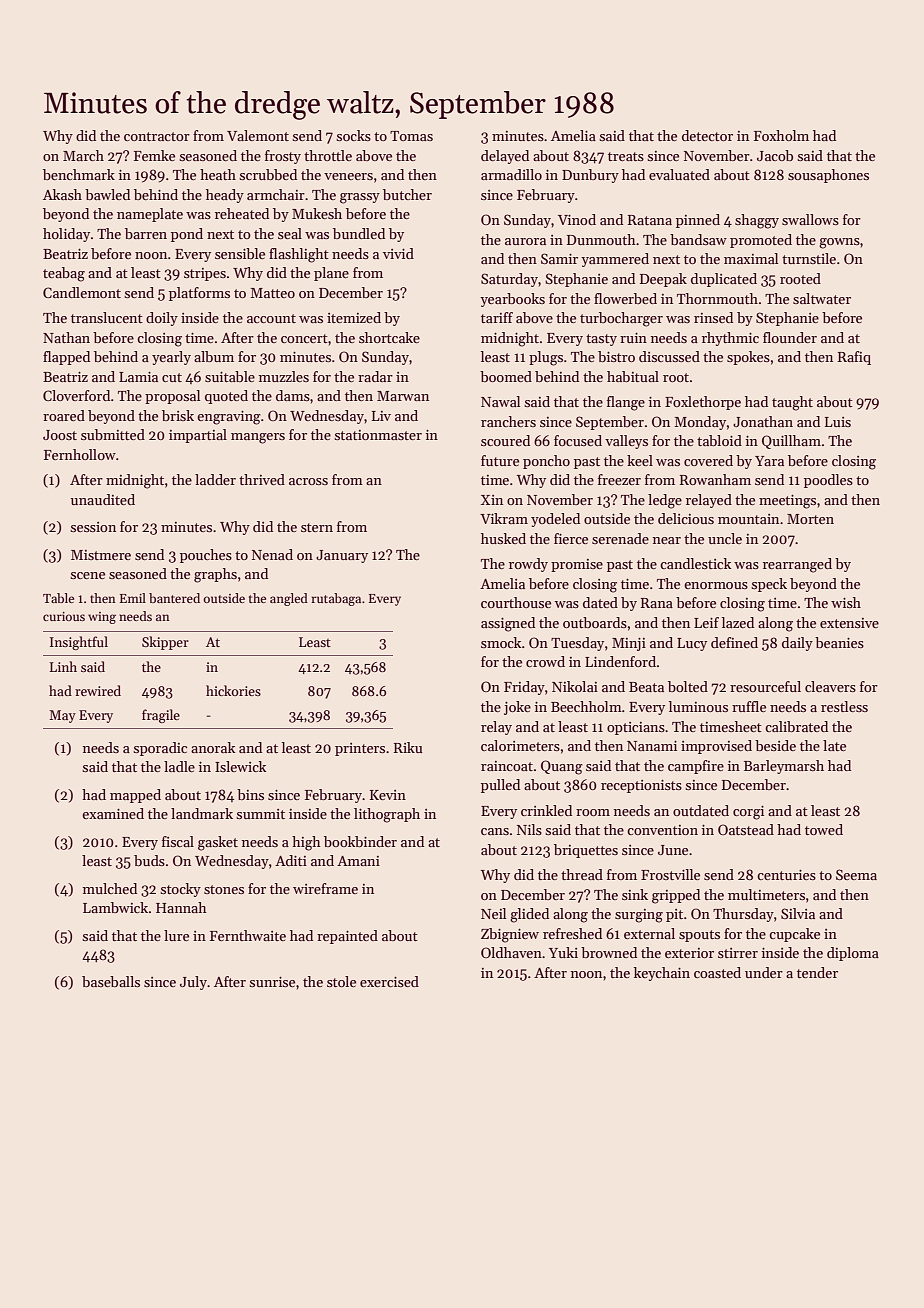 The width and height of the page is (924, 1308). What do you see at coordinates (146, 233) in the page?
I see `barren` at bounding box center [146, 233].
